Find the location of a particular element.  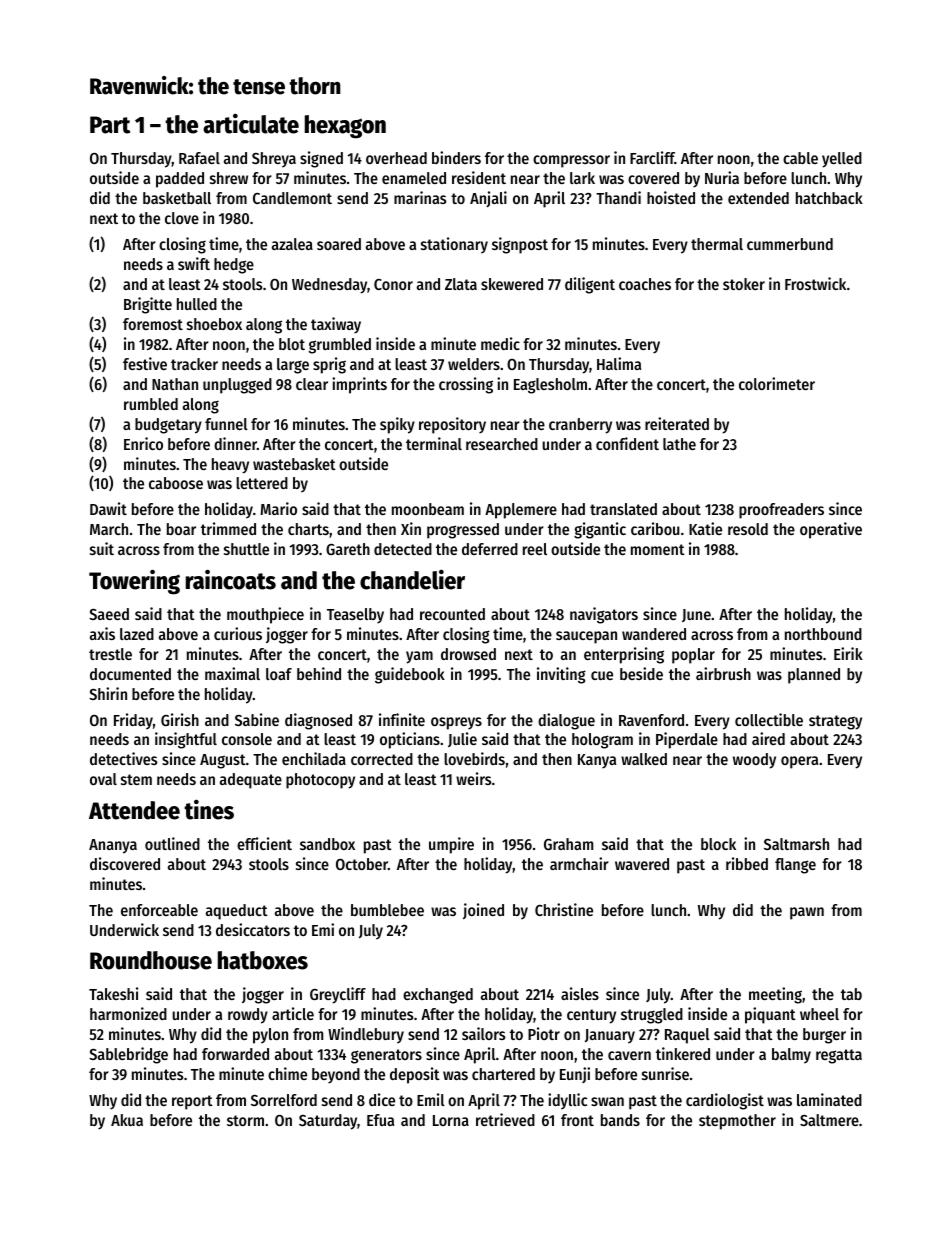

festive is located at coordinates (145, 363).
